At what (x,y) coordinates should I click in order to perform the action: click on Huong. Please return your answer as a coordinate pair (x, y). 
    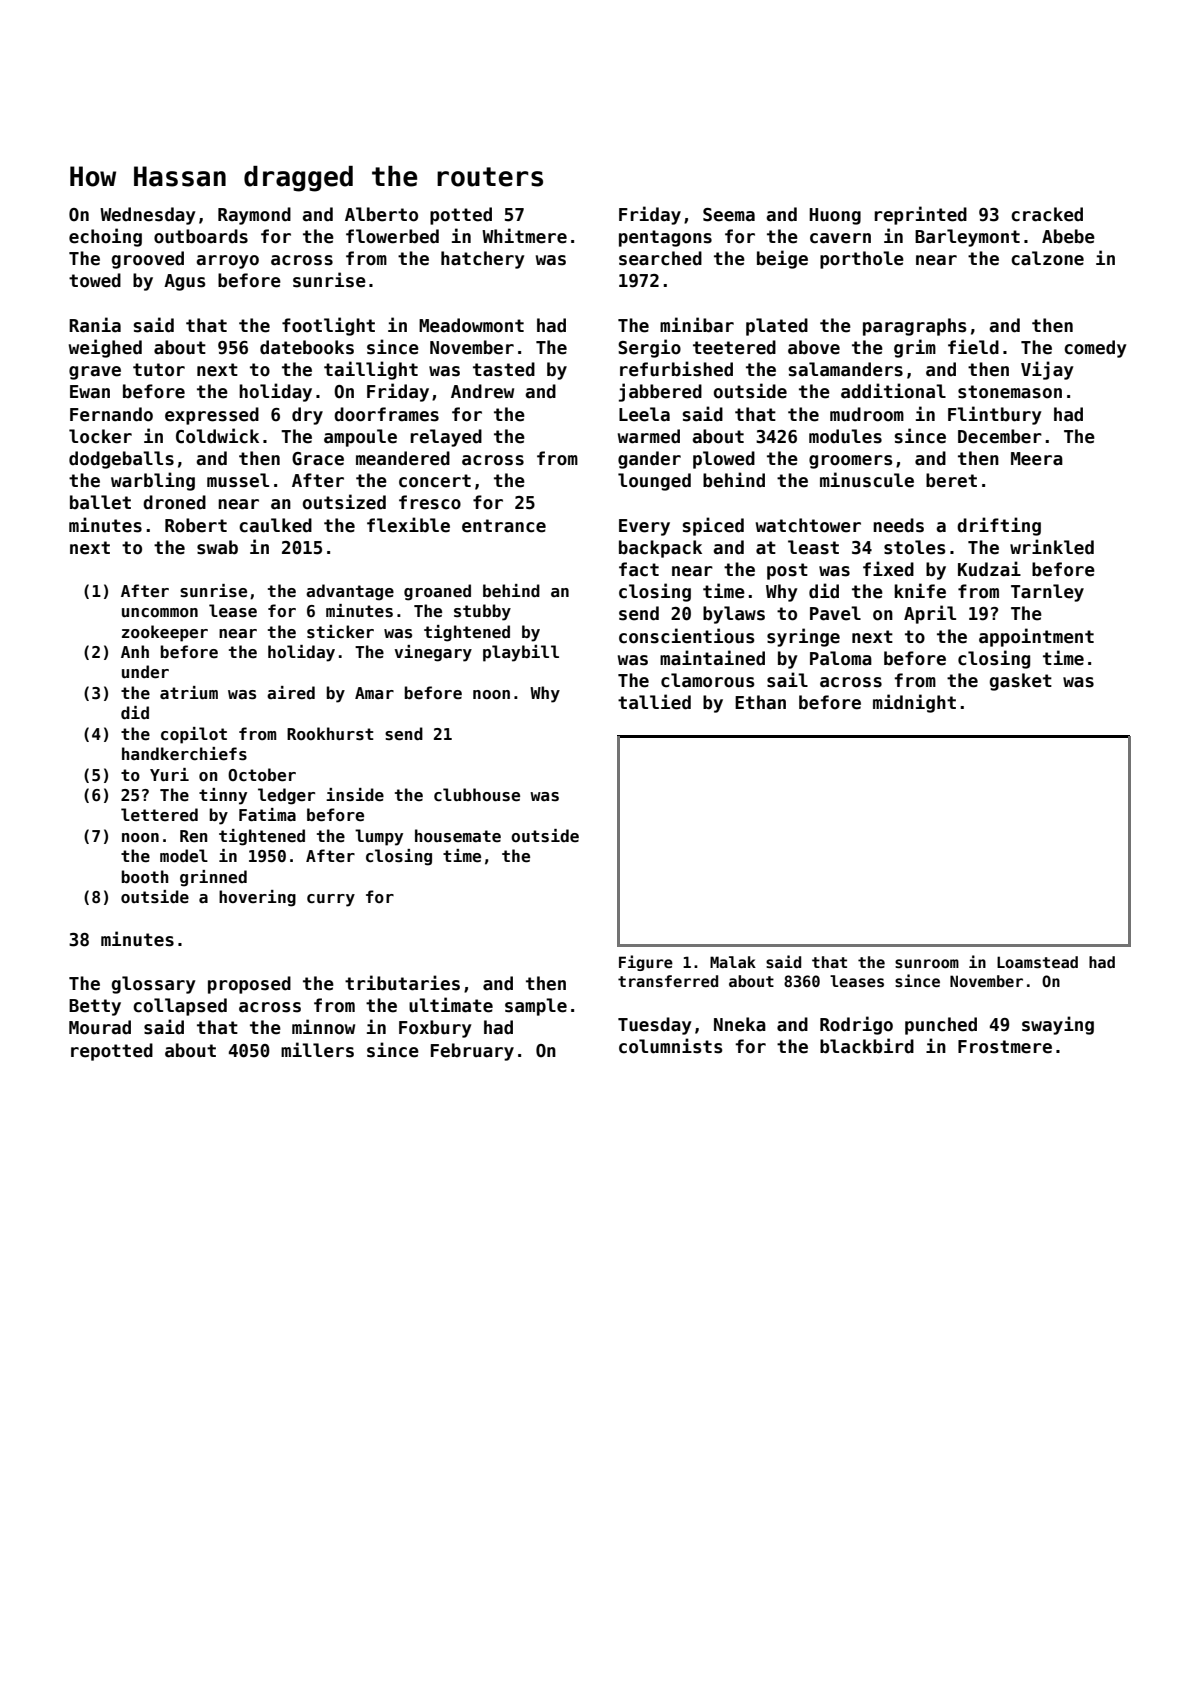
    Looking at the image, I should click on (835, 216).
